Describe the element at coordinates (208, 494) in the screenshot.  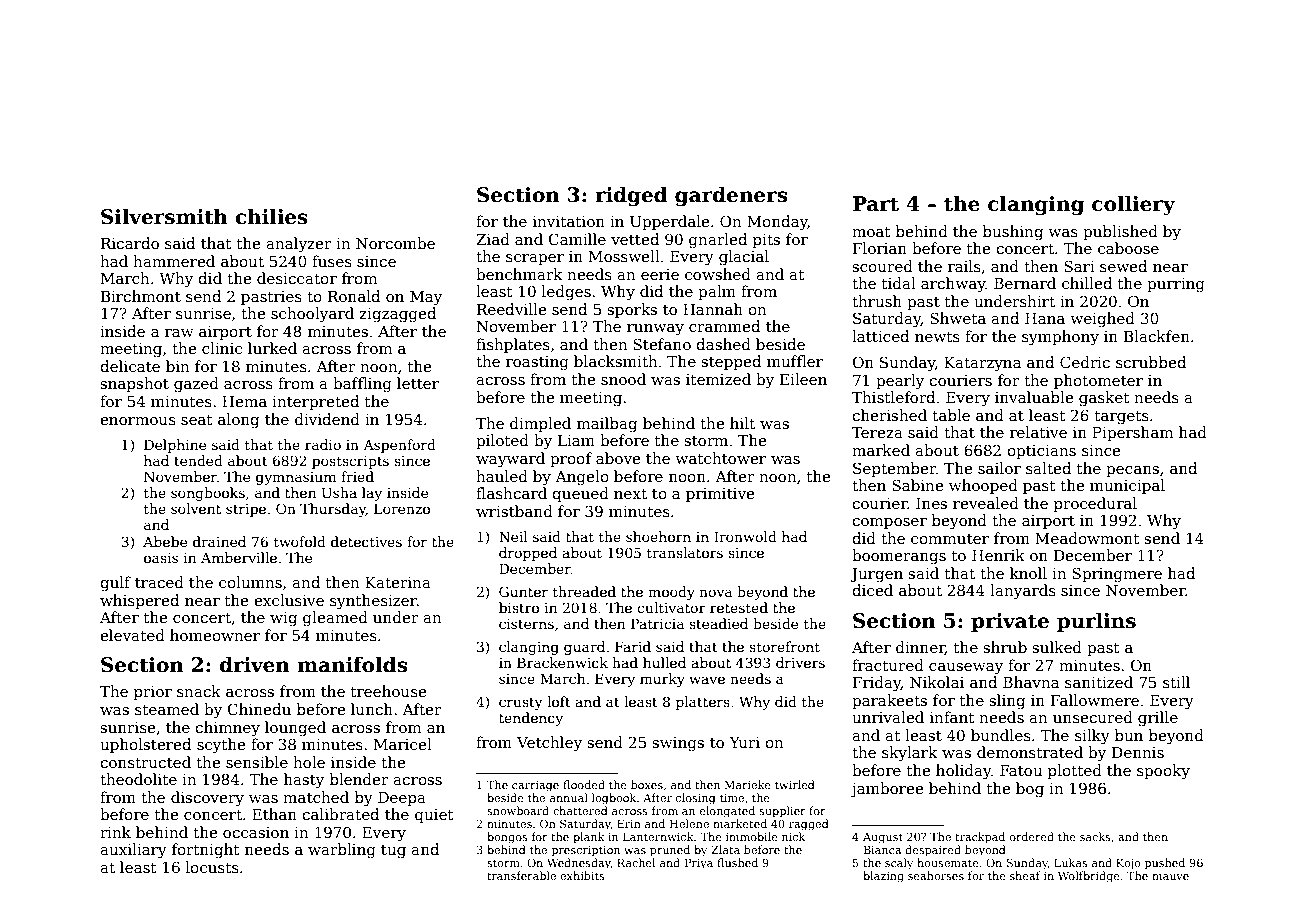
I see `songbooks` at that location.
